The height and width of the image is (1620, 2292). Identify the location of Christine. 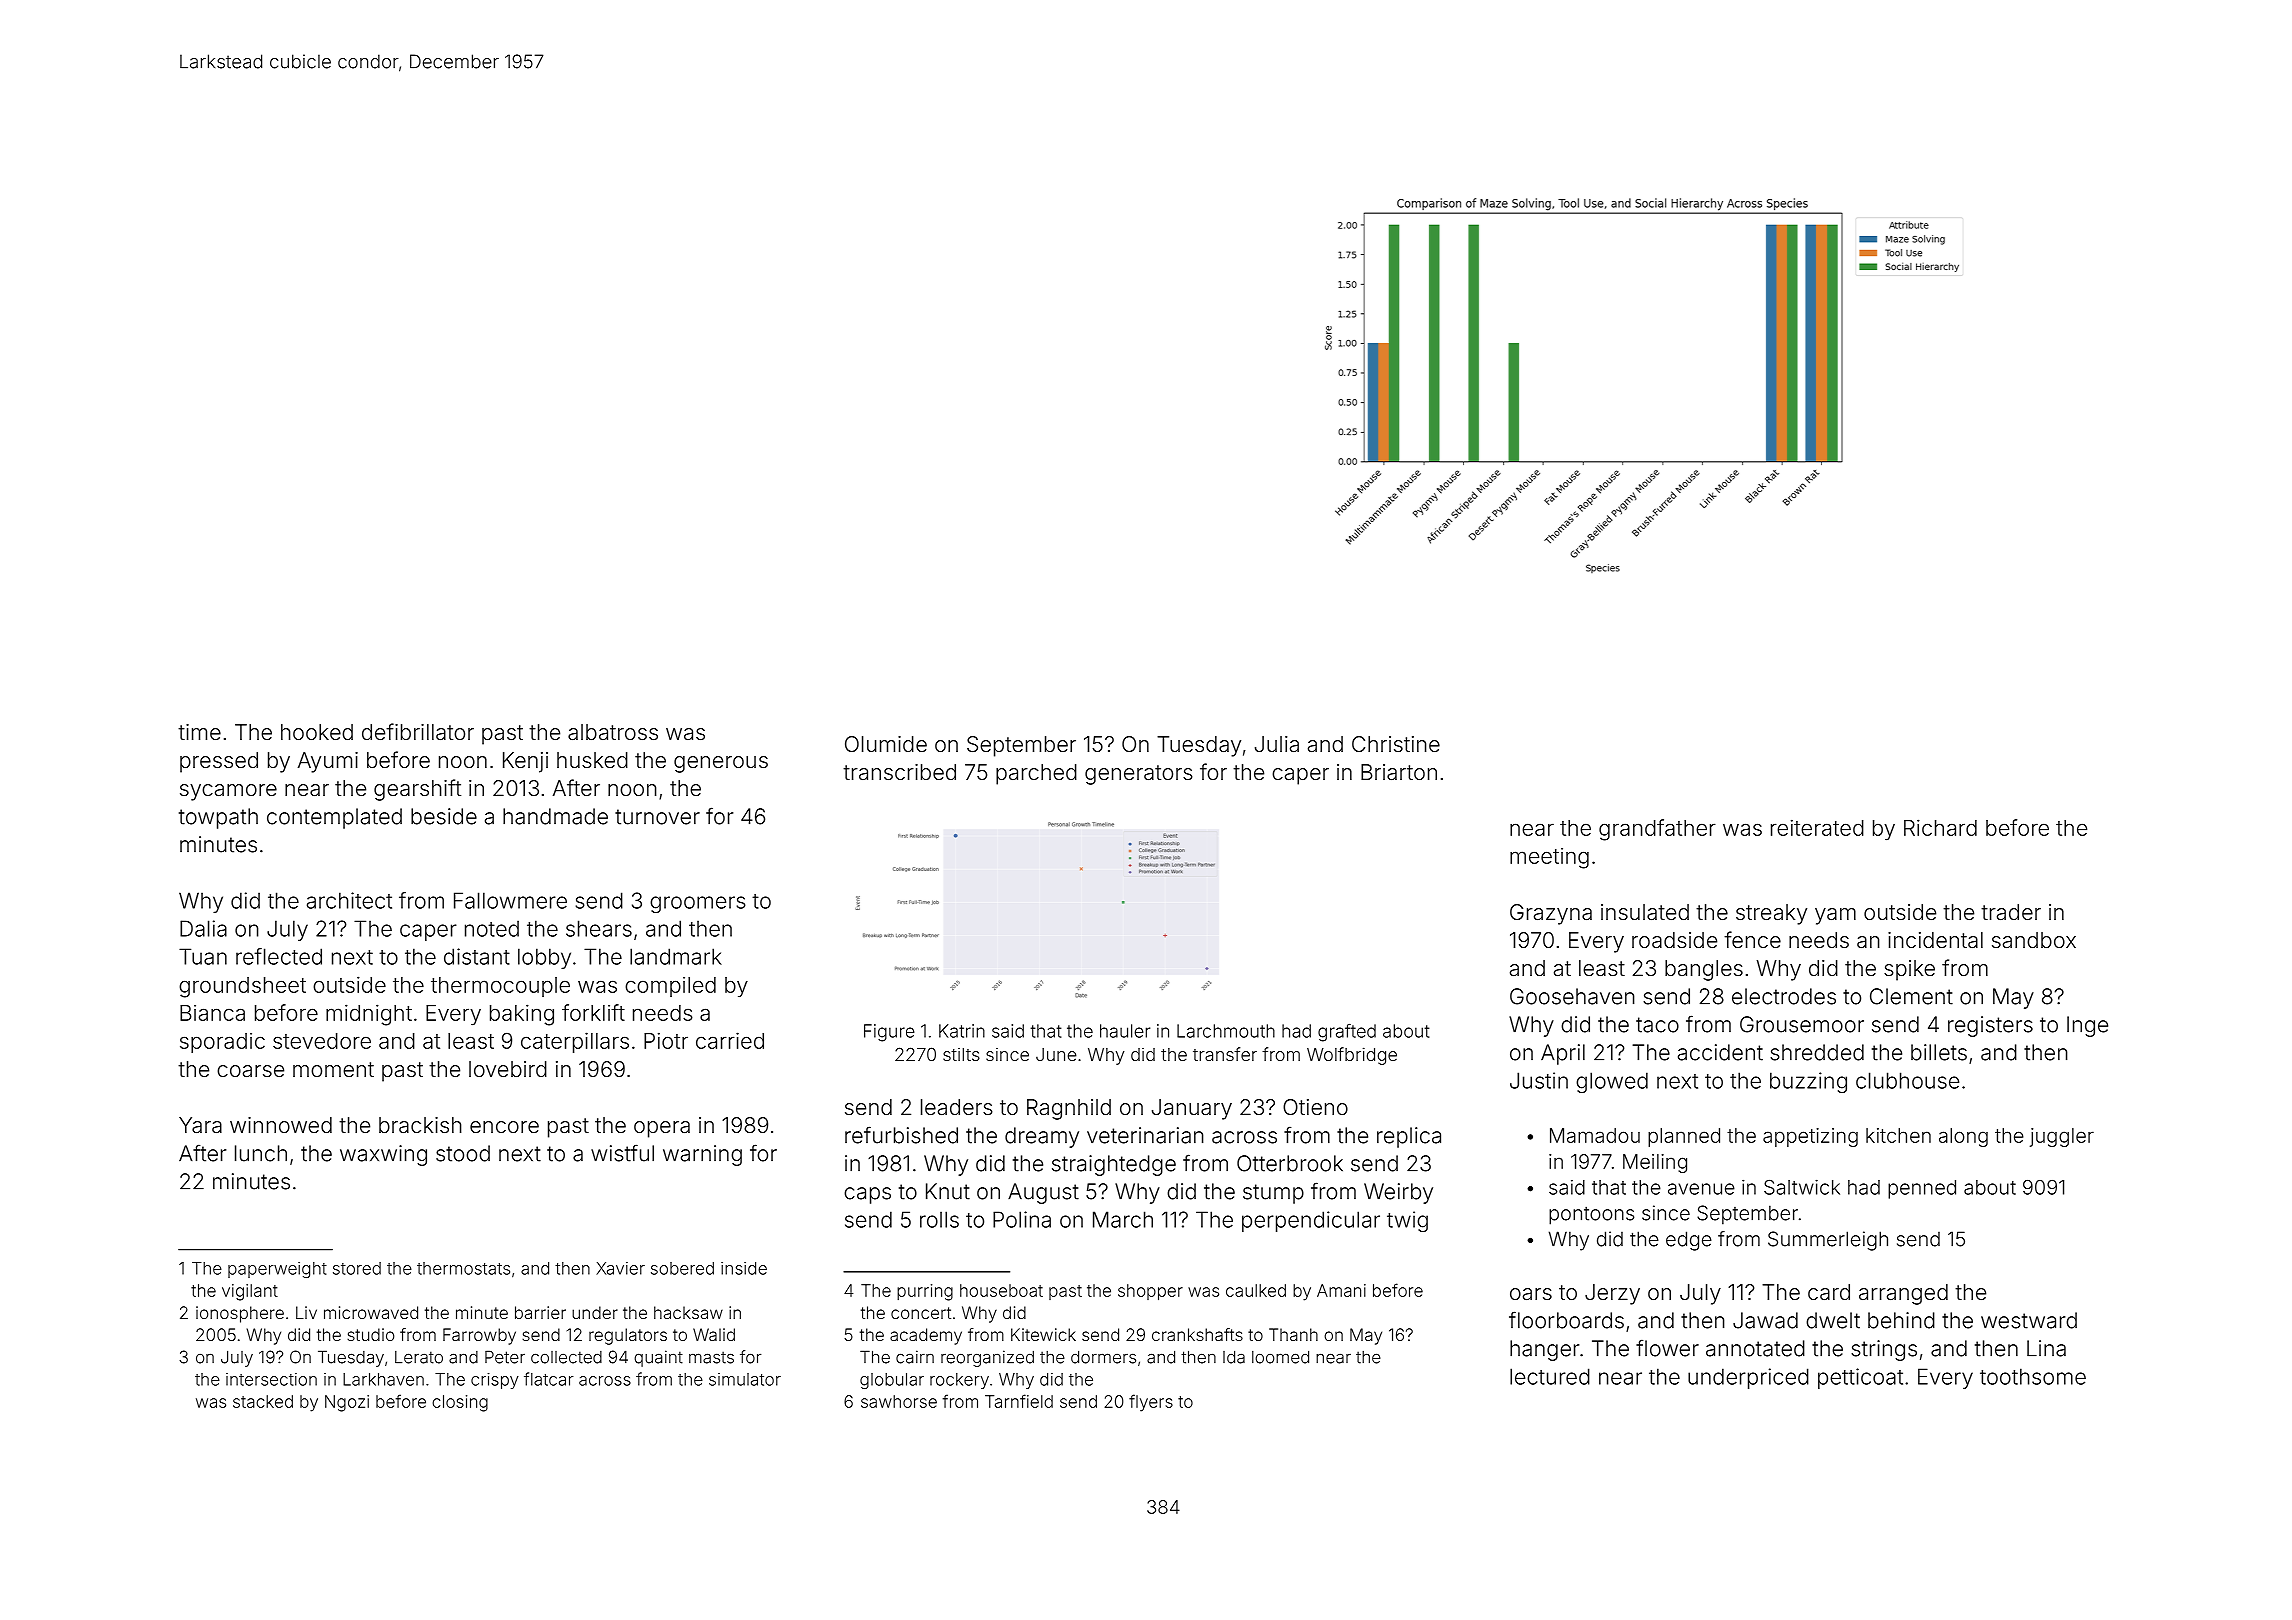
(1396, 744).
